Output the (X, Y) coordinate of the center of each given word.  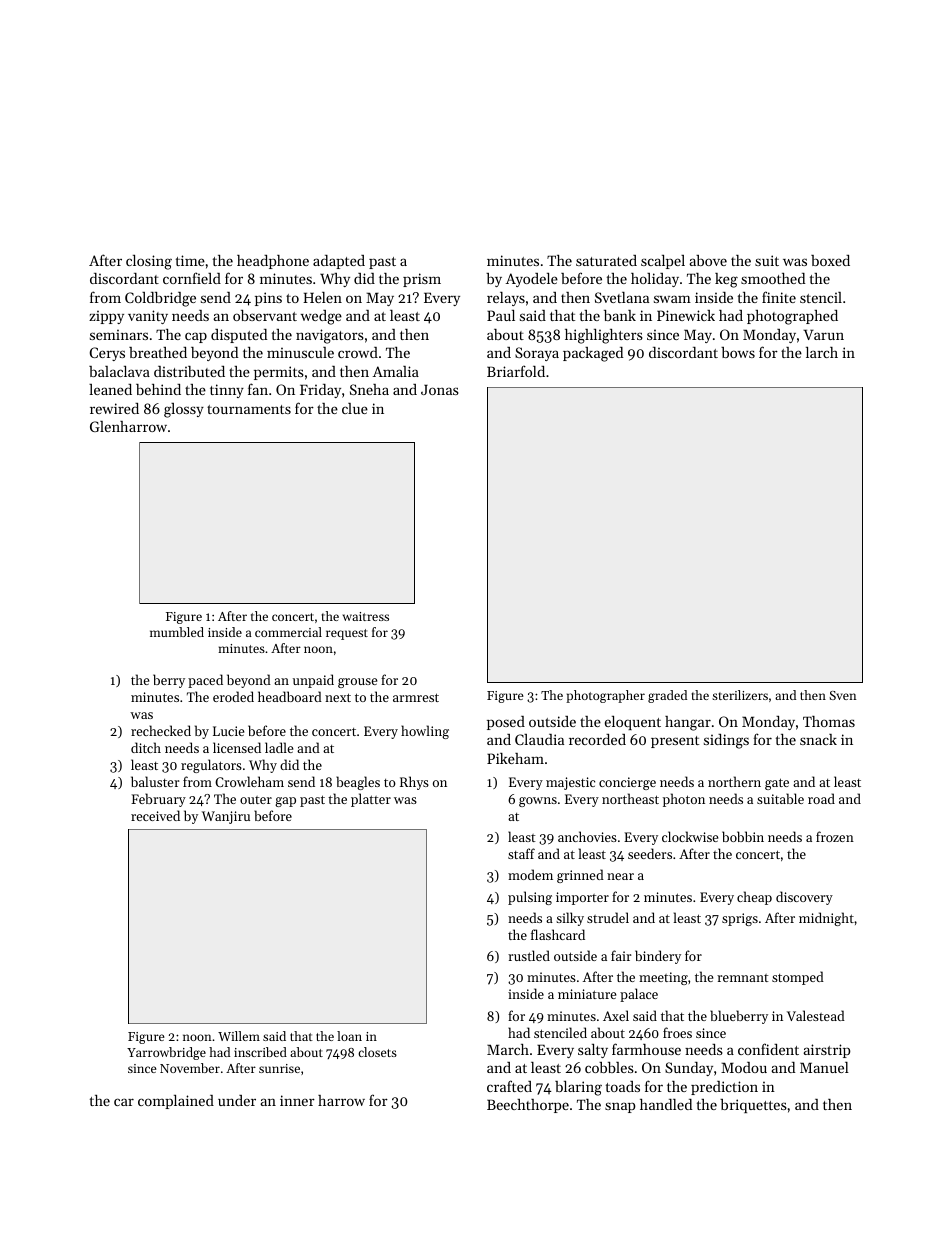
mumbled (177, 632)
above (708, 260)
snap (620, 1107)
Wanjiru (226, 817)
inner (297, 1100)
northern (734, 781)
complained (176, 1102)
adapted (339, 262)
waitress (366, 616)
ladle (279, 747)
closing (149, 262)
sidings (726, 741)
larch (822, 352)
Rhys (414, 783)
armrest (416, 697)
